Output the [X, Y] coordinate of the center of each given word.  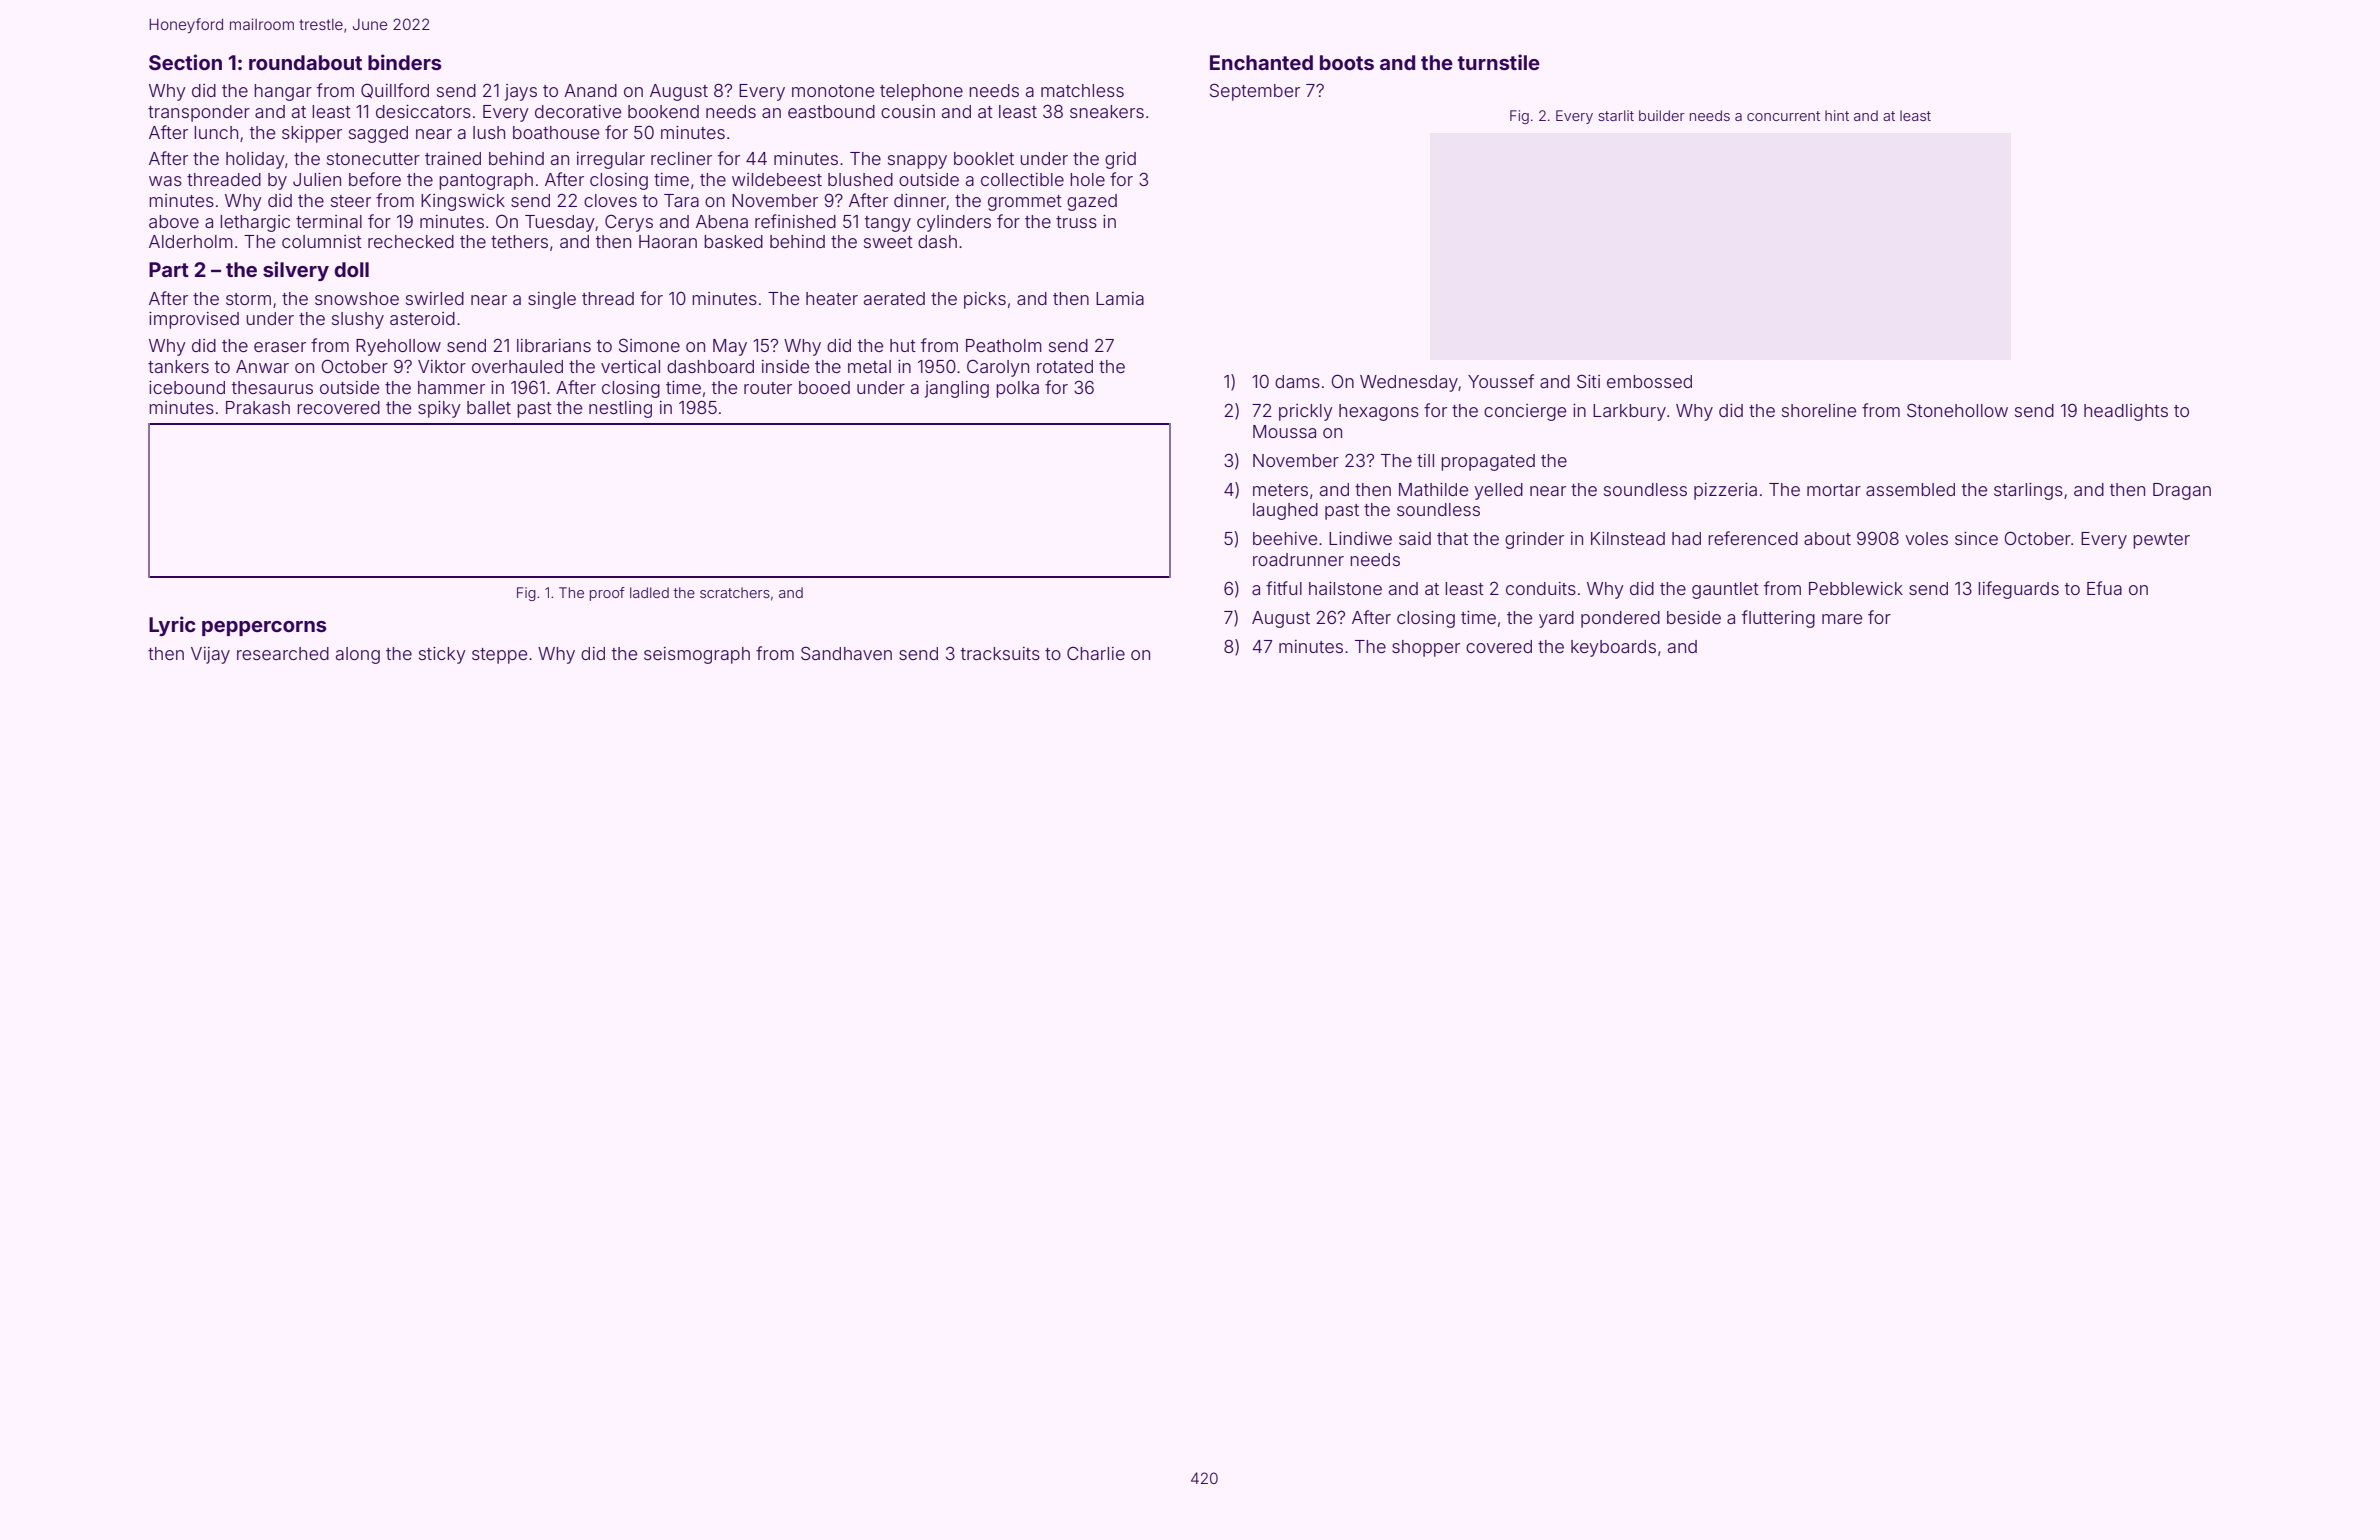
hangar [283, 92]
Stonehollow [1957, 410]
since [1976, 538]
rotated [1065, 366]
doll [351, 269]
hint [1837, 115]
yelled [1498, 491]
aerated [894, 298]
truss [1076, 222]
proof [607, 594]
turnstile [1499, 62]
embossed [1649, 381]
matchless [1082, 90]
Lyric [172, 626]
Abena [722, 221]
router [768, 388]
